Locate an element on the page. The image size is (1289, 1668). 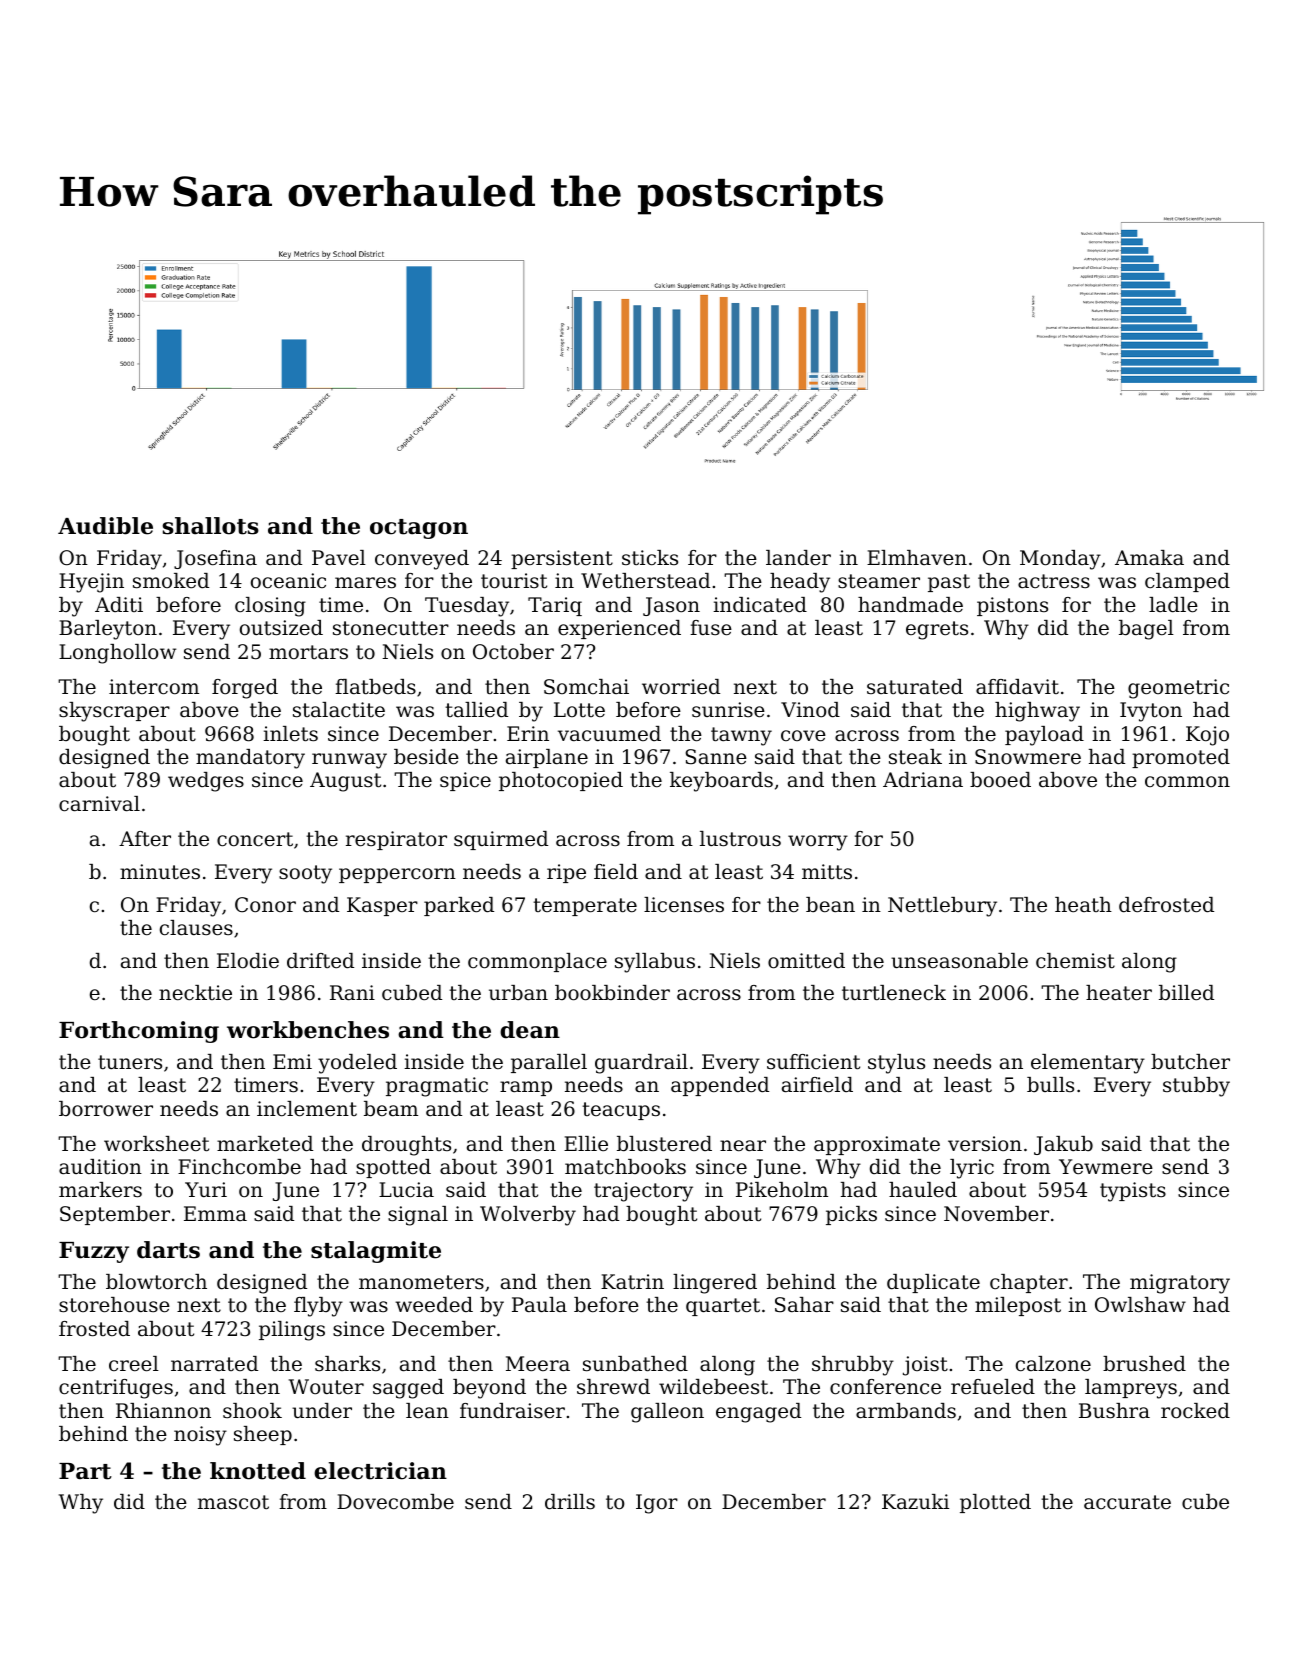
sufficient is located at coordinates (813, 1062).
